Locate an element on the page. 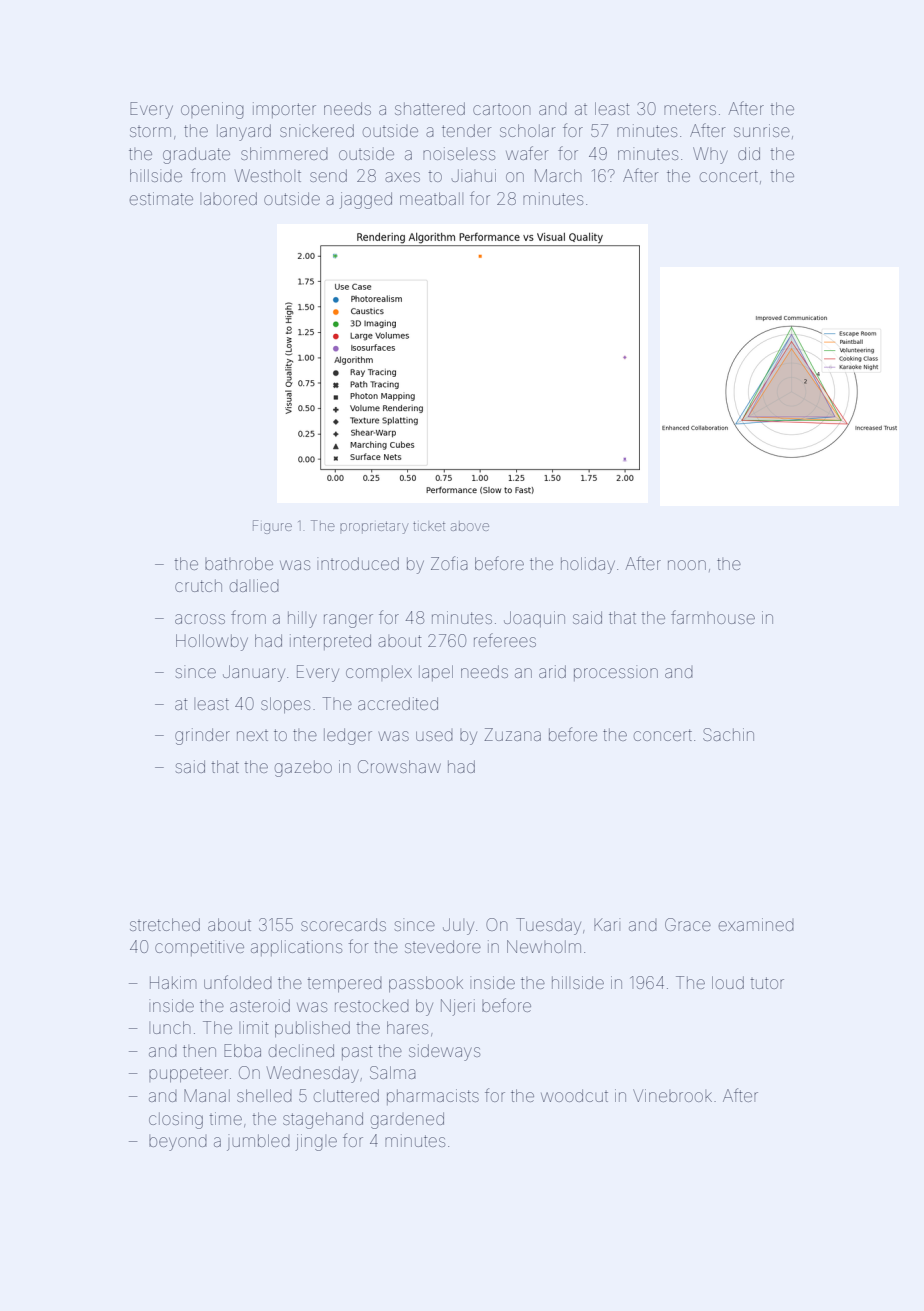 This document has height=1311, width=924. Figure is located at coordinates (272, 527).
